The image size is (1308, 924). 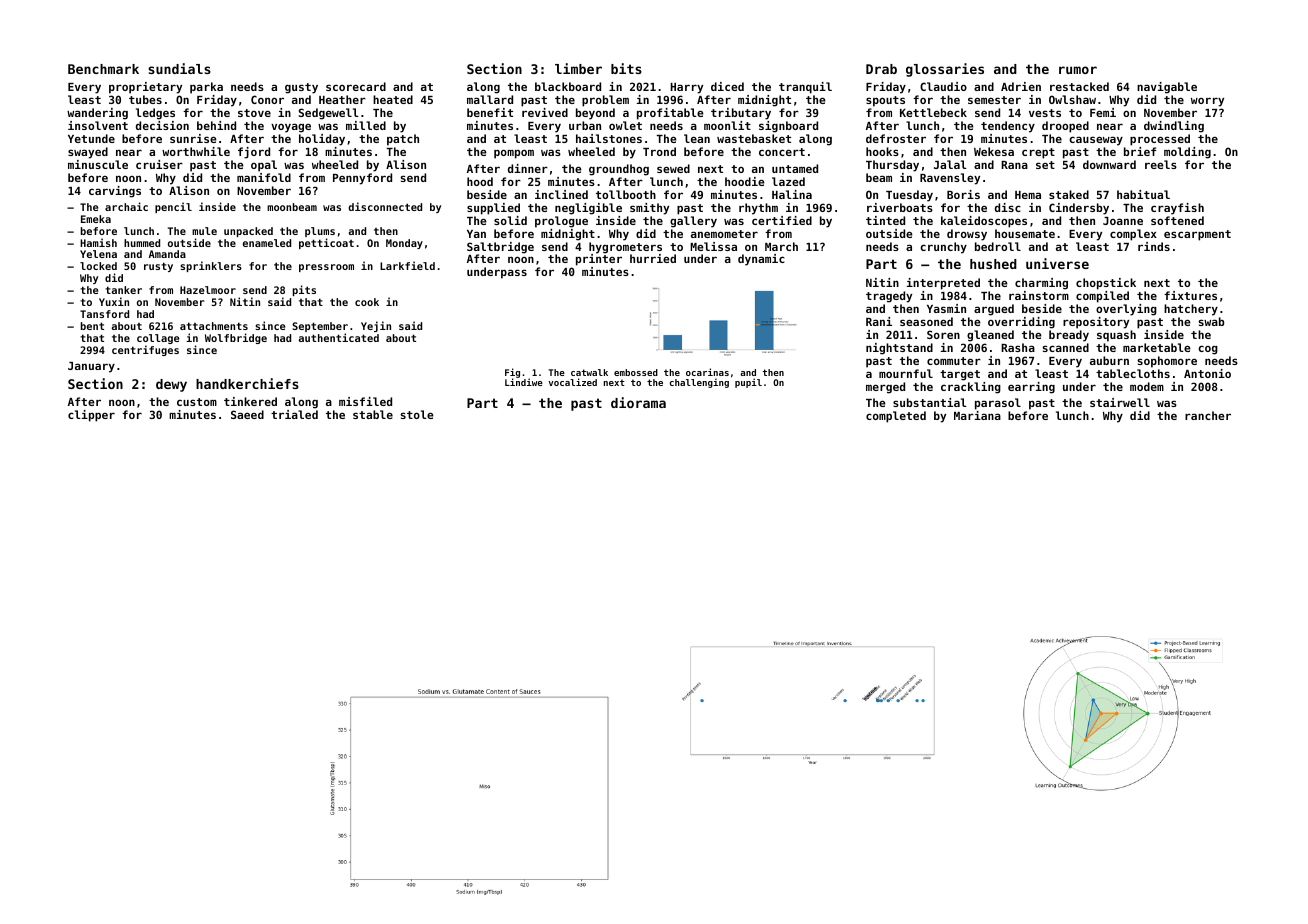 I want to click on Rani, so click(x=879, y=321).
